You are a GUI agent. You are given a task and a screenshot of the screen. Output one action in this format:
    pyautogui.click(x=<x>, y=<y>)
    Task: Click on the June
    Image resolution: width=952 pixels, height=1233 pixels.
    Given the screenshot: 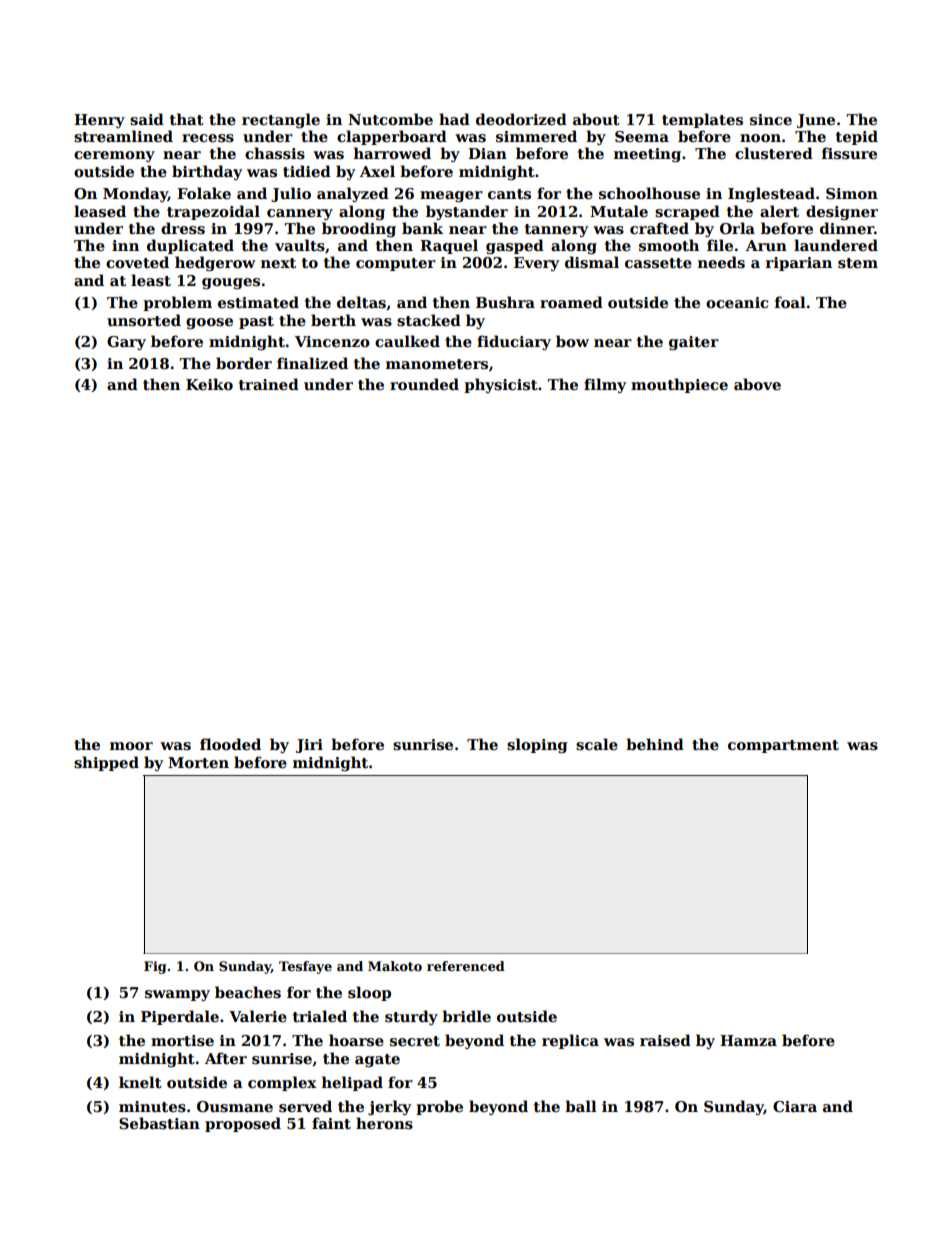 What is the action you would take?
    pyautogui.click(x=816, y=121)
